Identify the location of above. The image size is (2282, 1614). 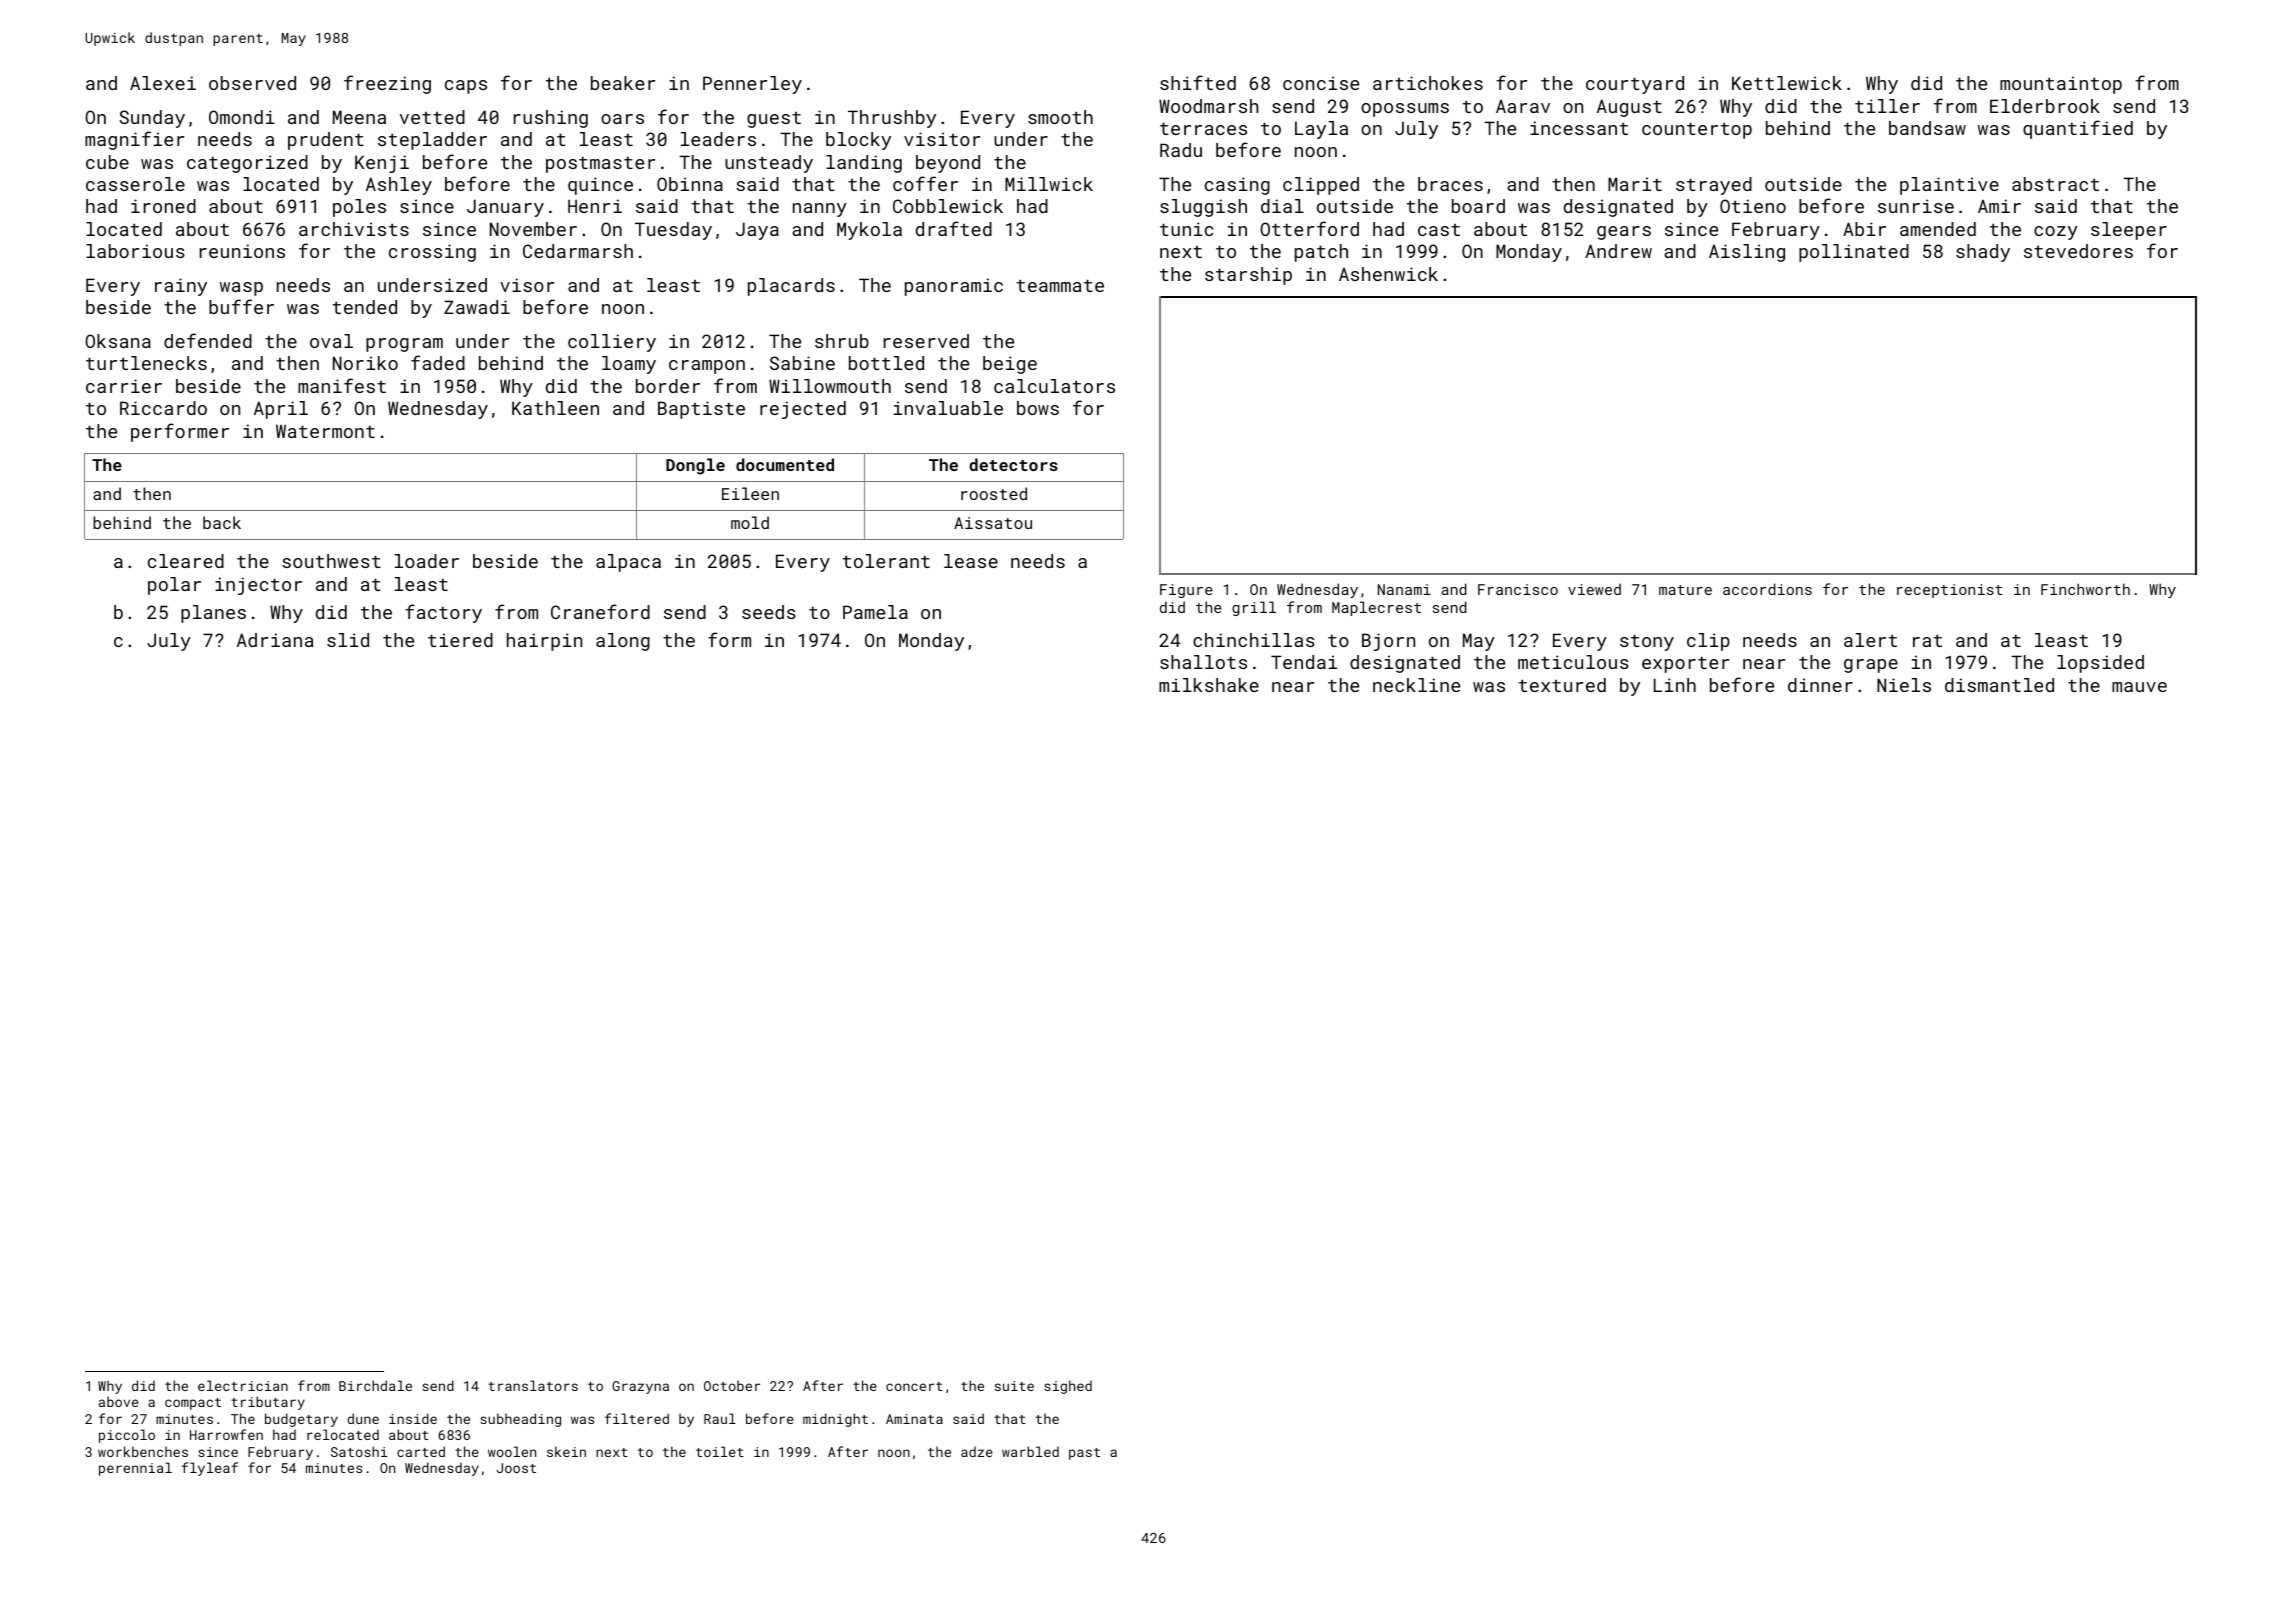
(119, 1402).
